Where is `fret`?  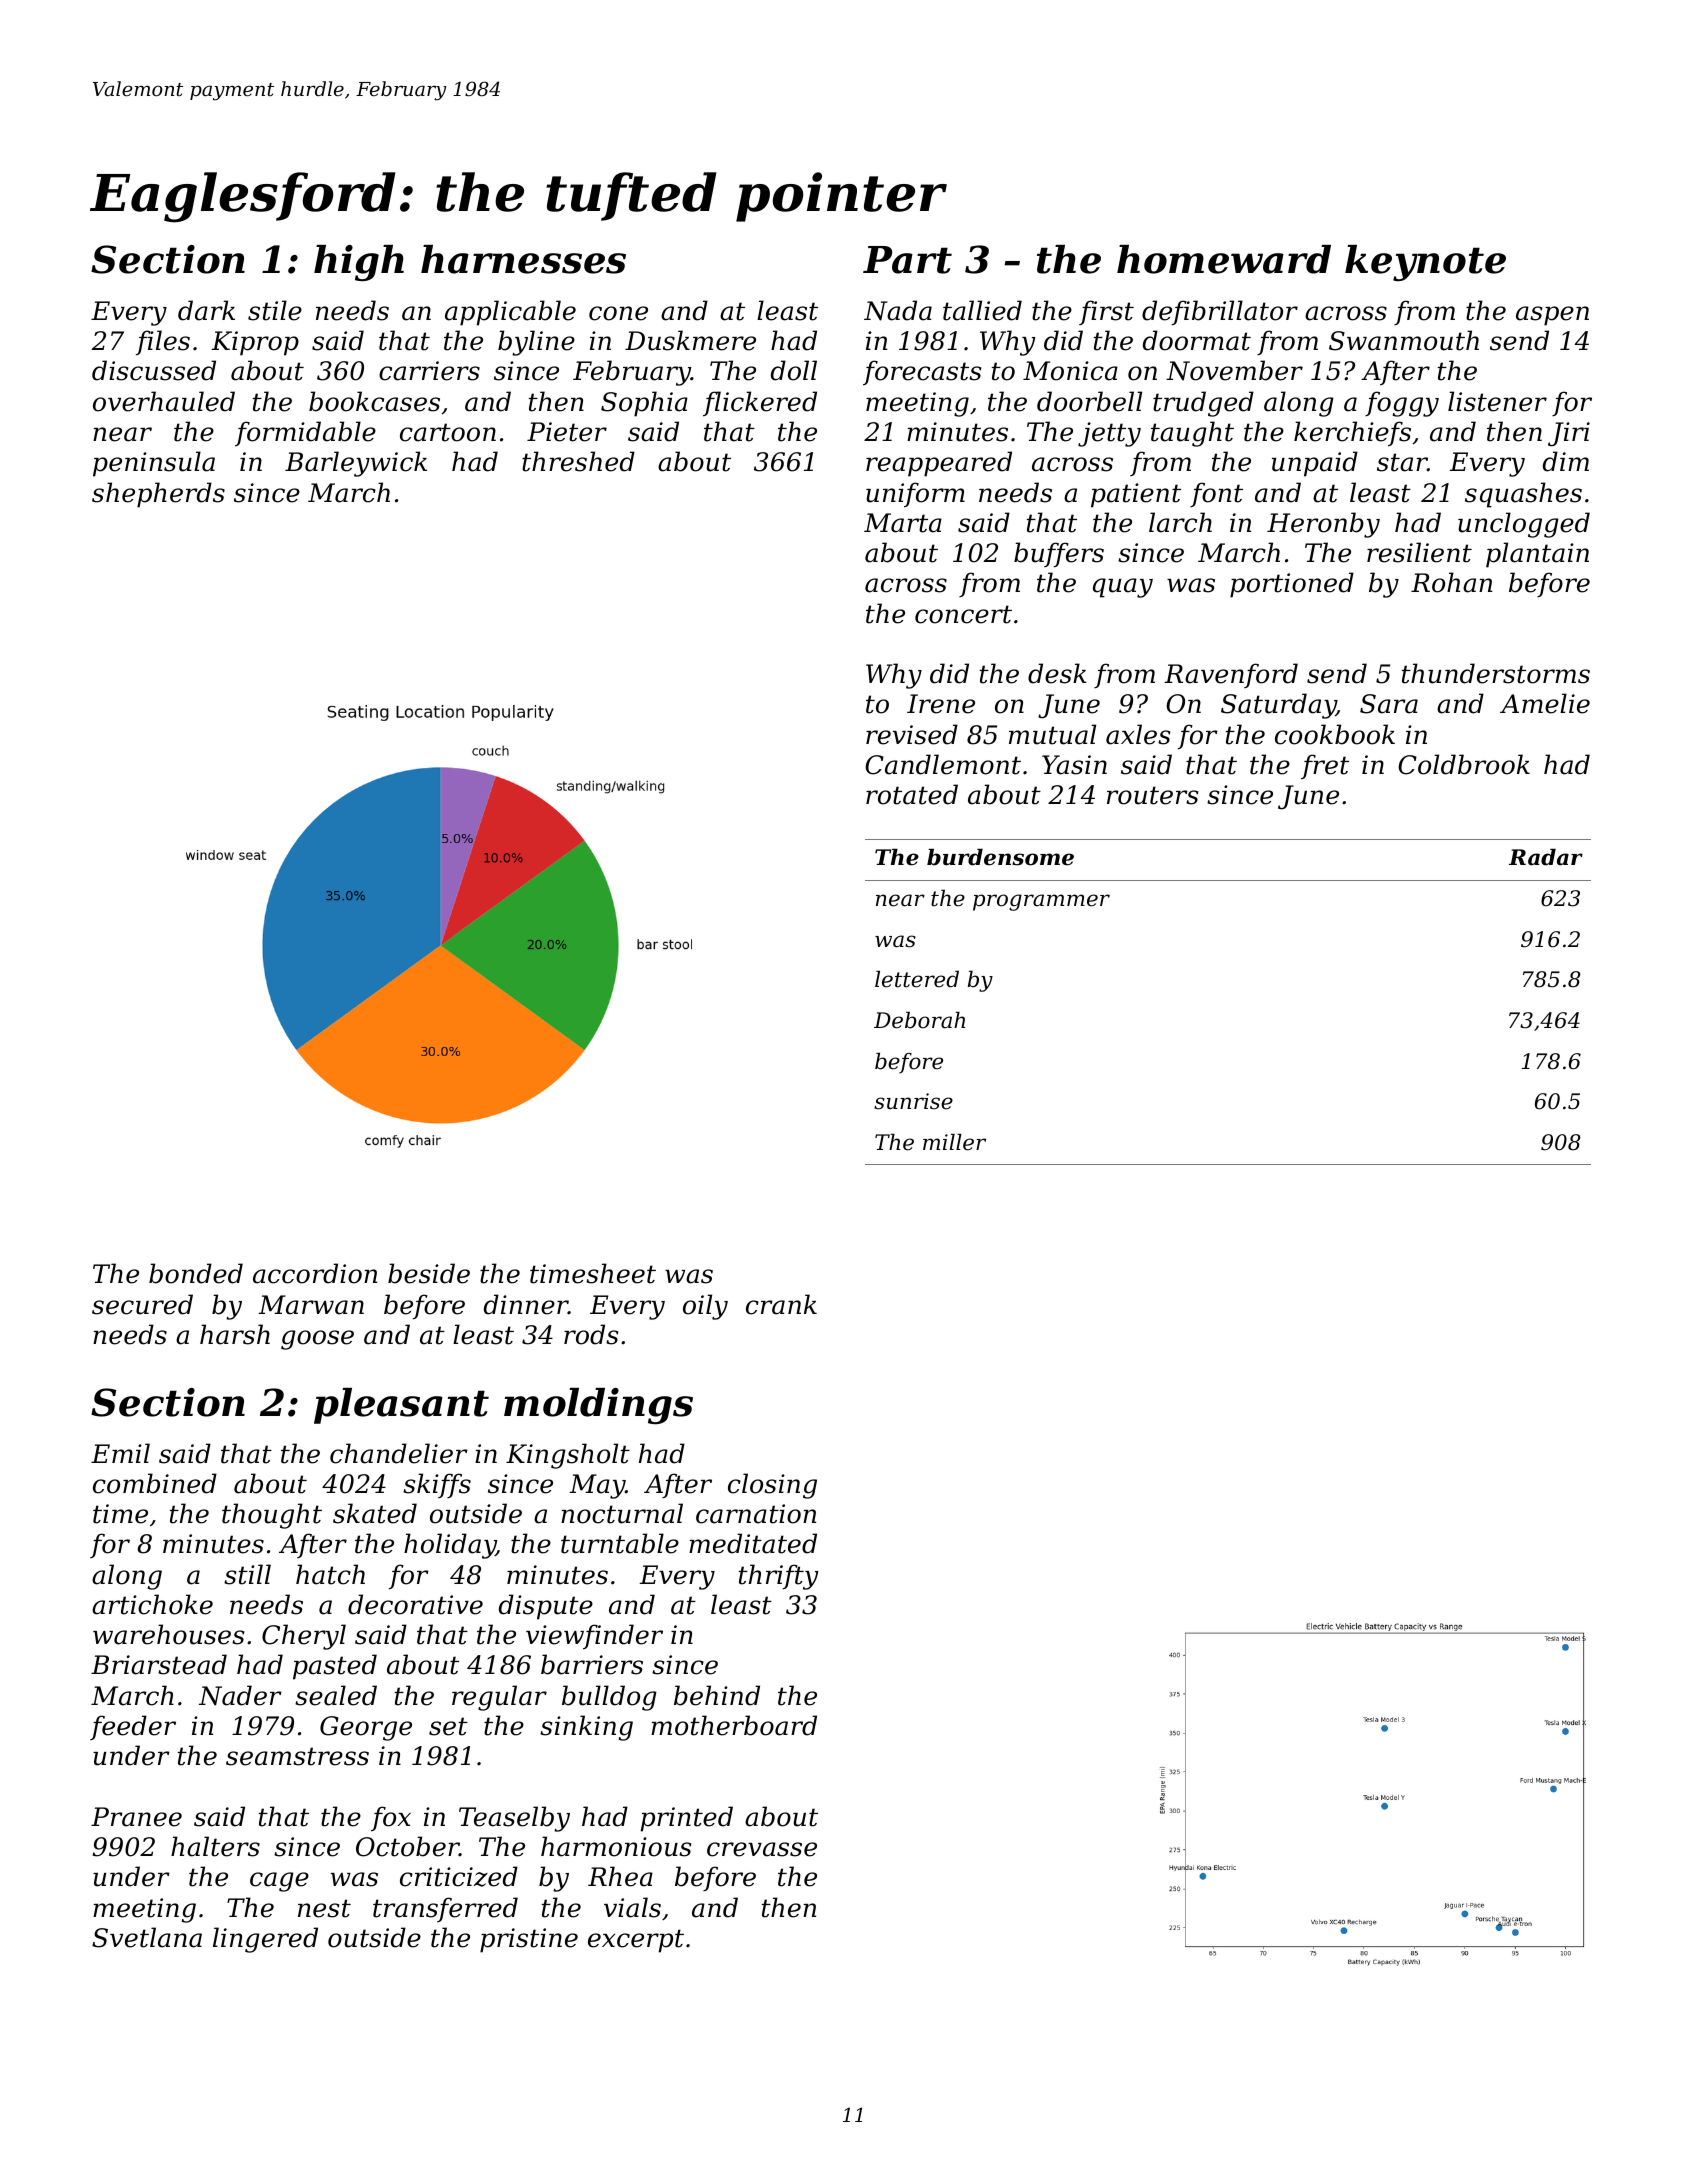
fret is located at coordinates (1325, 767).
